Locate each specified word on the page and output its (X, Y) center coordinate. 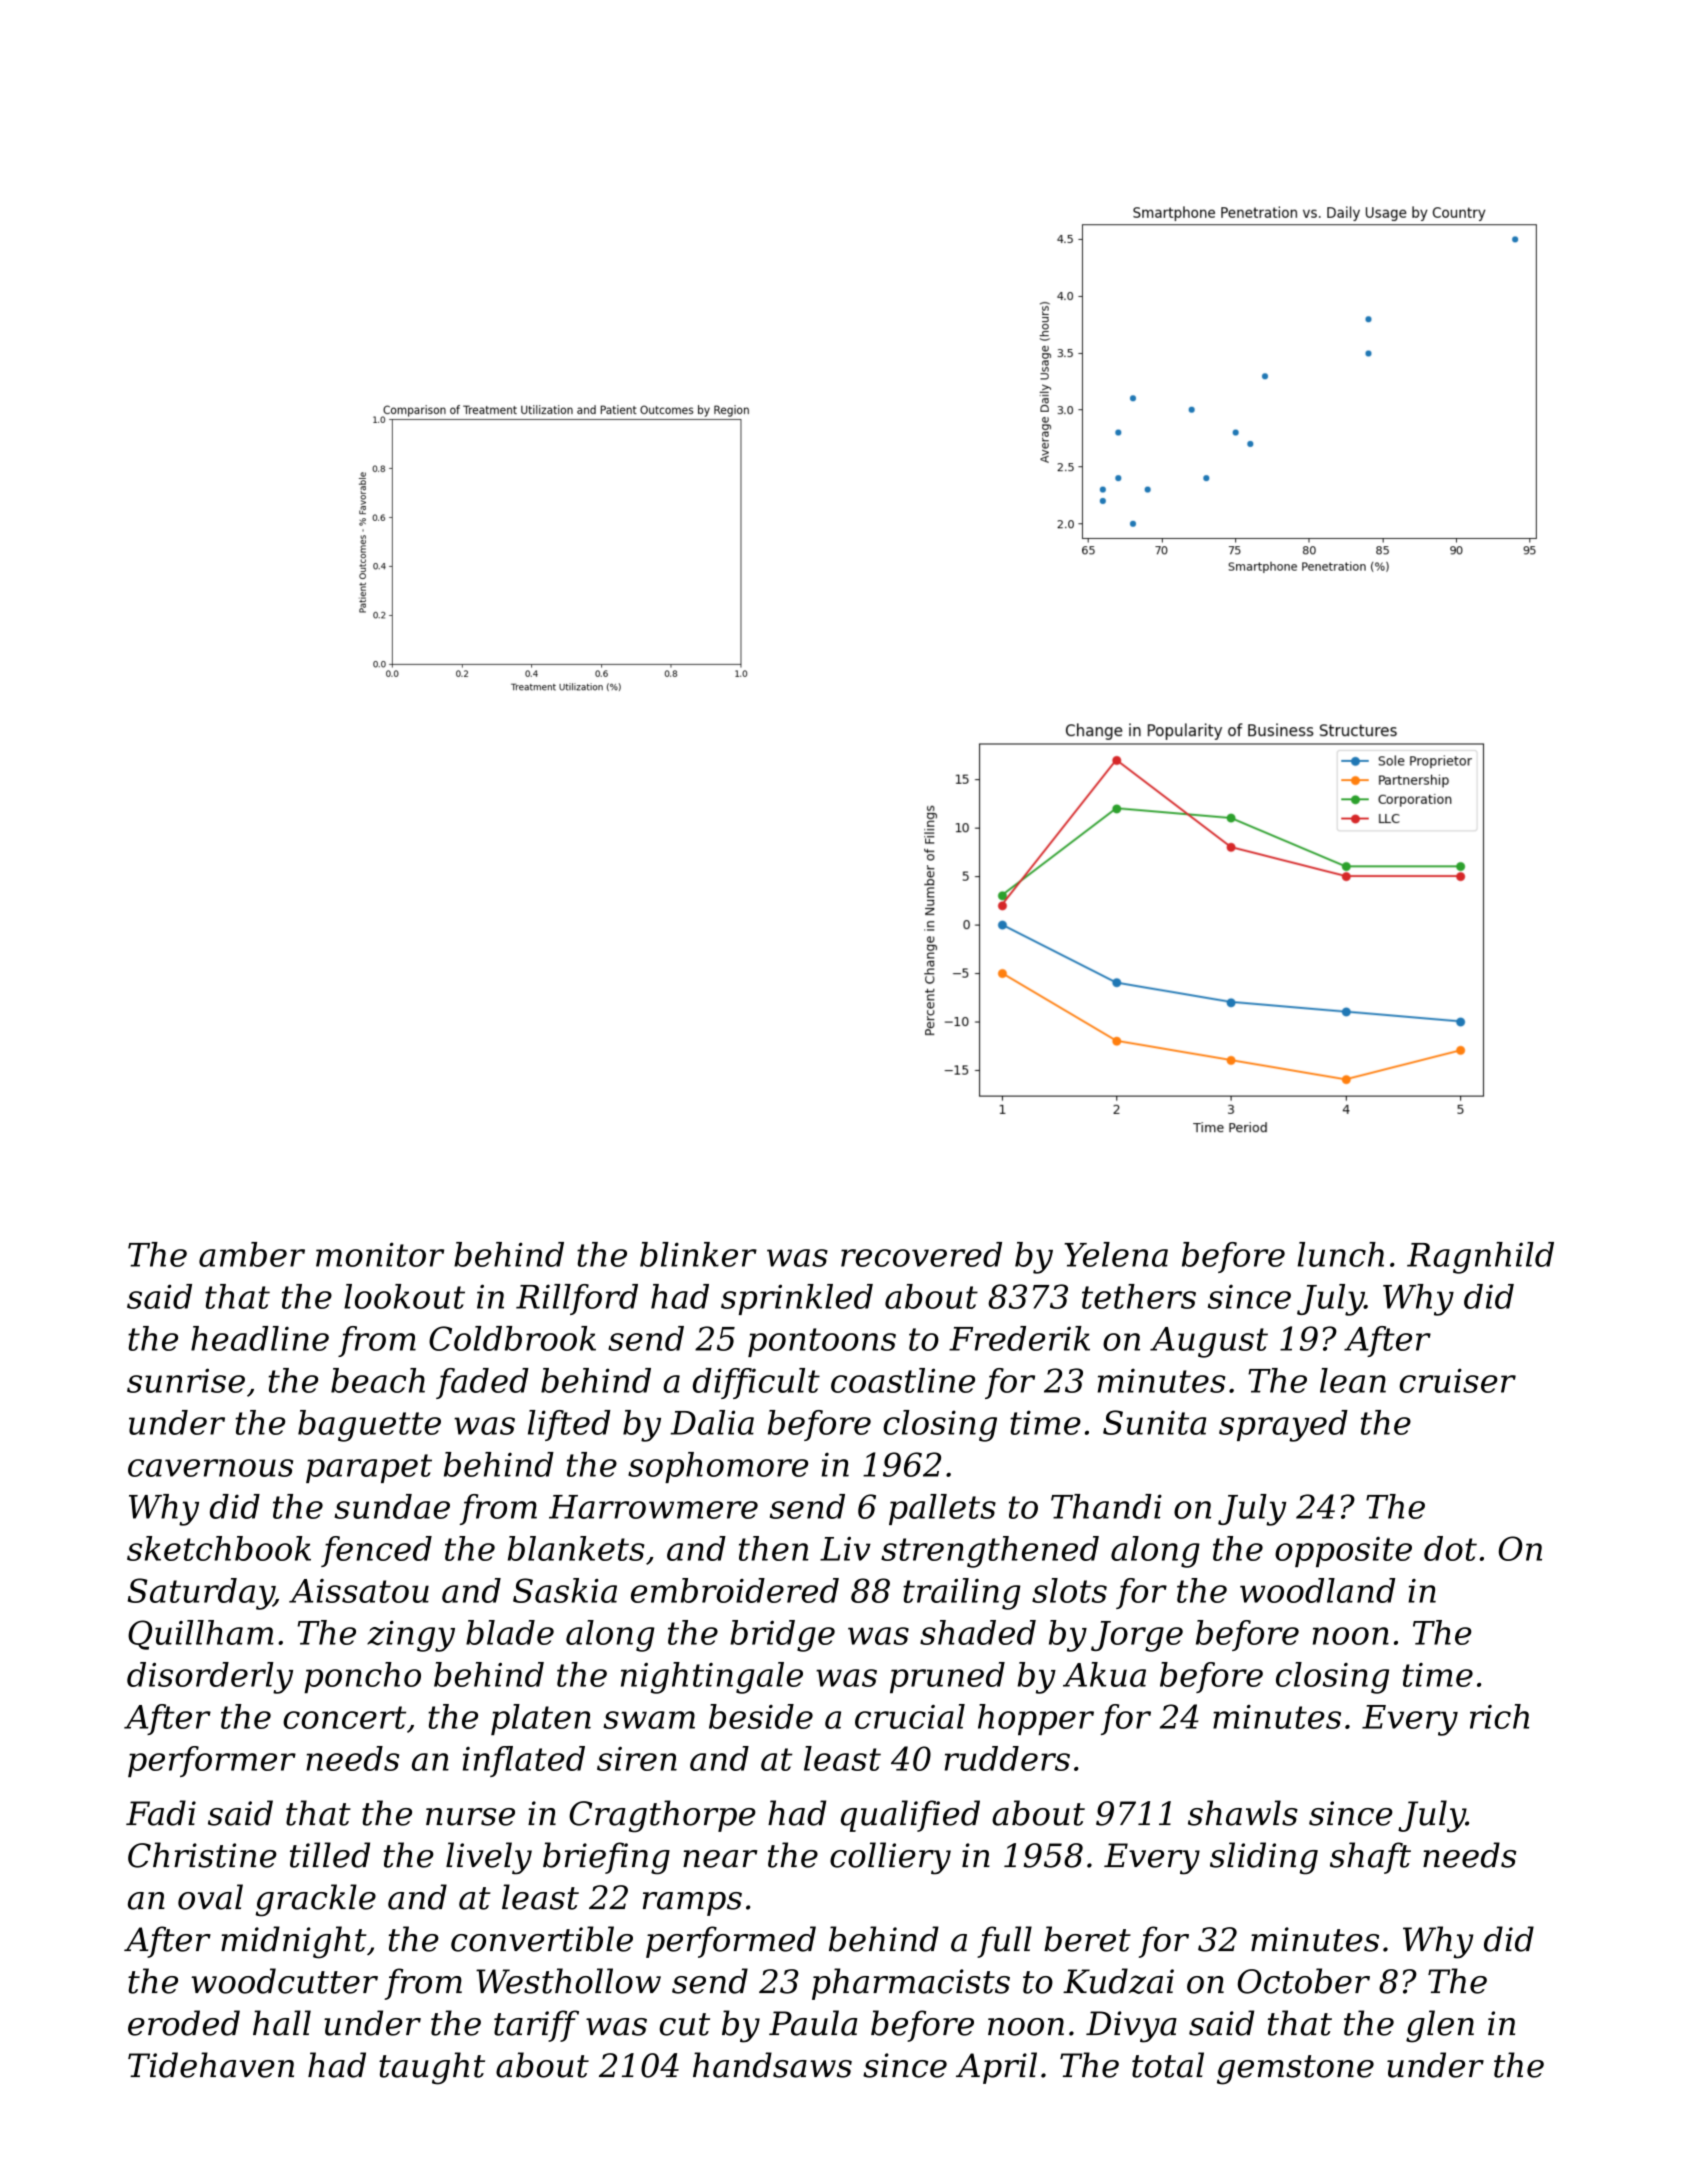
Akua (1104, 1674)
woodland (1317, 1590)
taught (432, 2068)
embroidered (735, 1590)
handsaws (772, 2065)
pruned (947, 1677)
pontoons (822, 1342)
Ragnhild (1480, 1258)
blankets (576, 1548)
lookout (404, 1296)
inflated (524, 1761)
